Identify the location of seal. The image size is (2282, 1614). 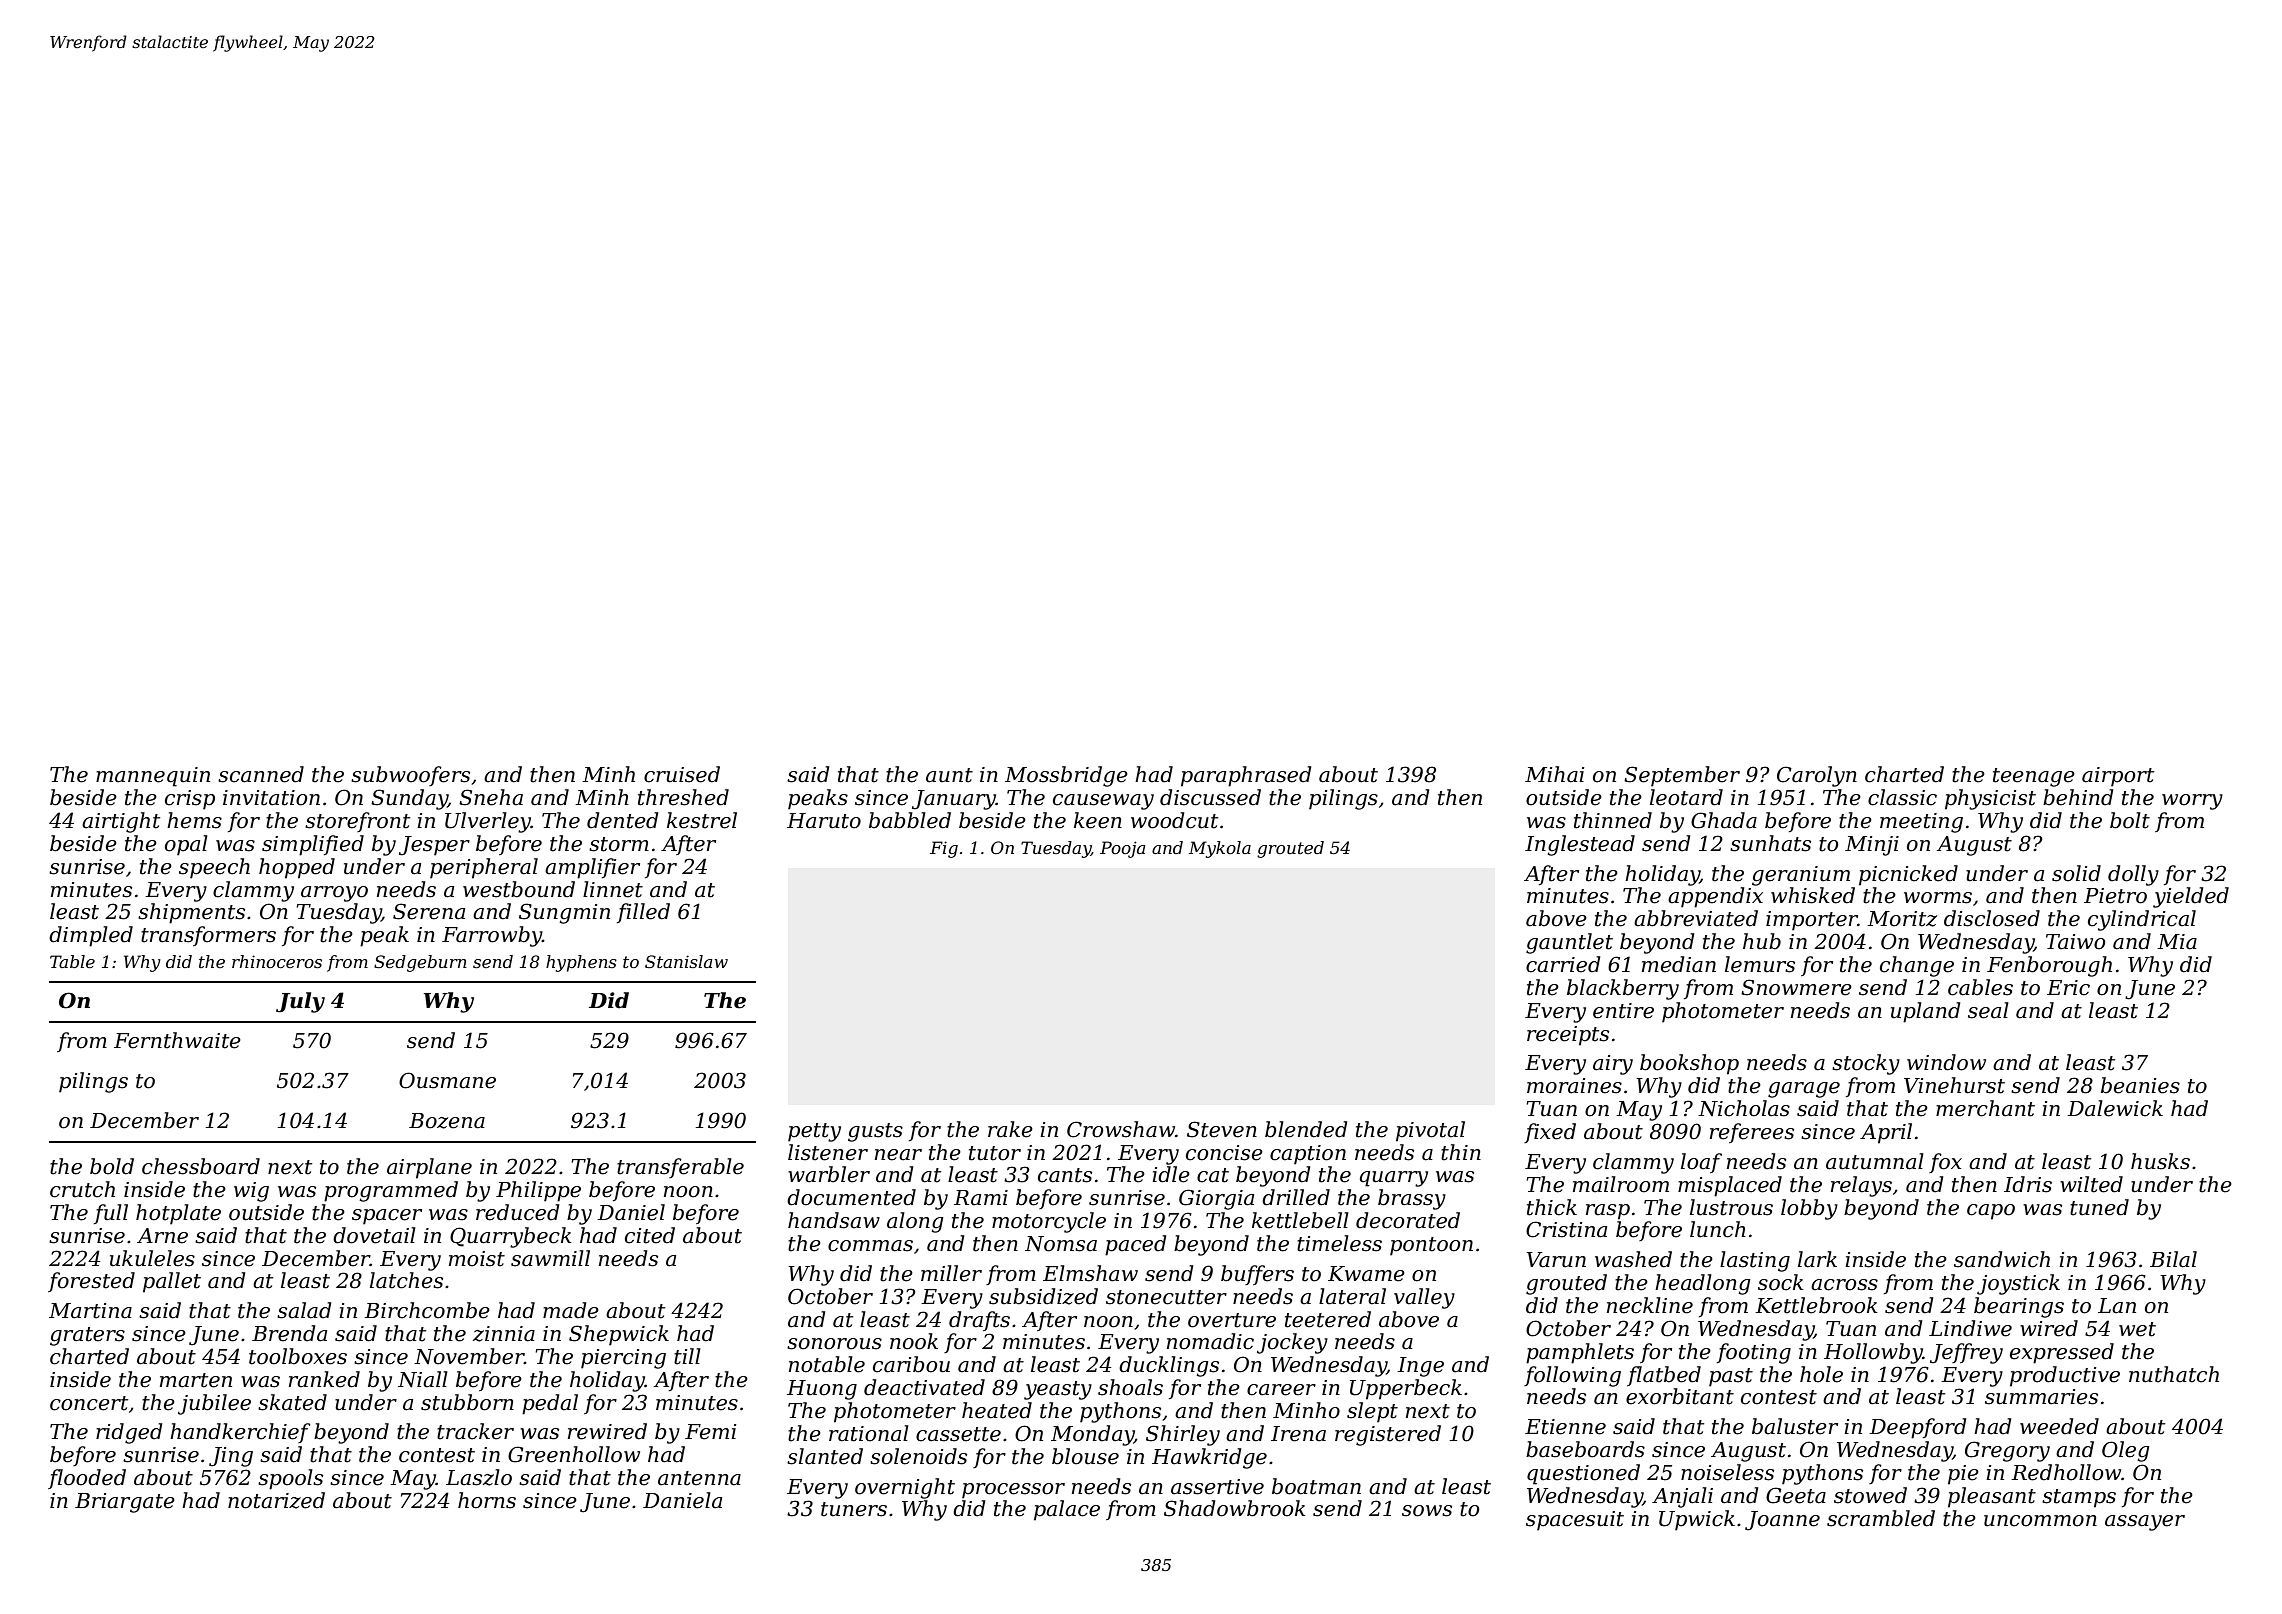
(1988, 1010).
